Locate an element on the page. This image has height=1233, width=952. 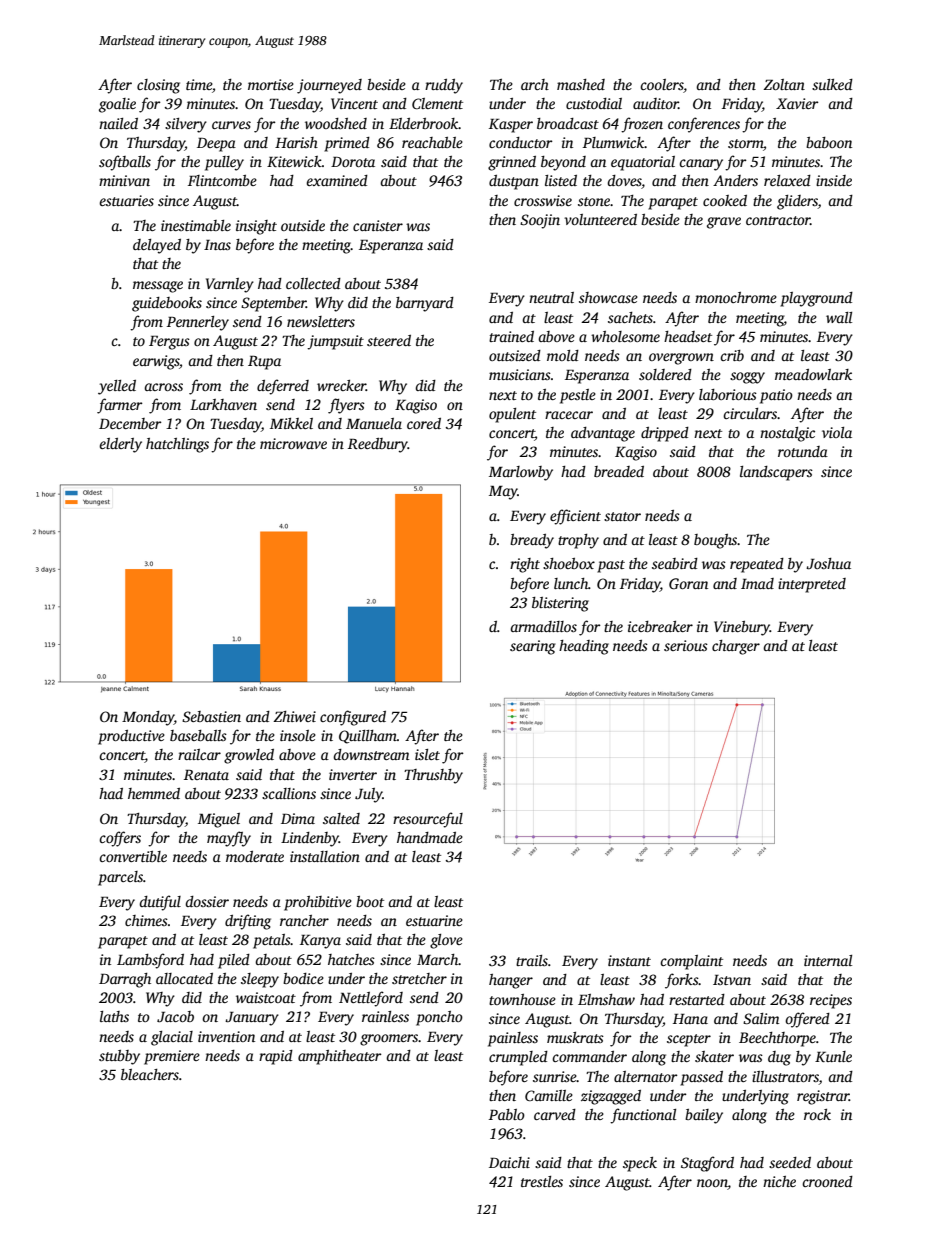
Vinebury is located at coordinates (742, 628).
